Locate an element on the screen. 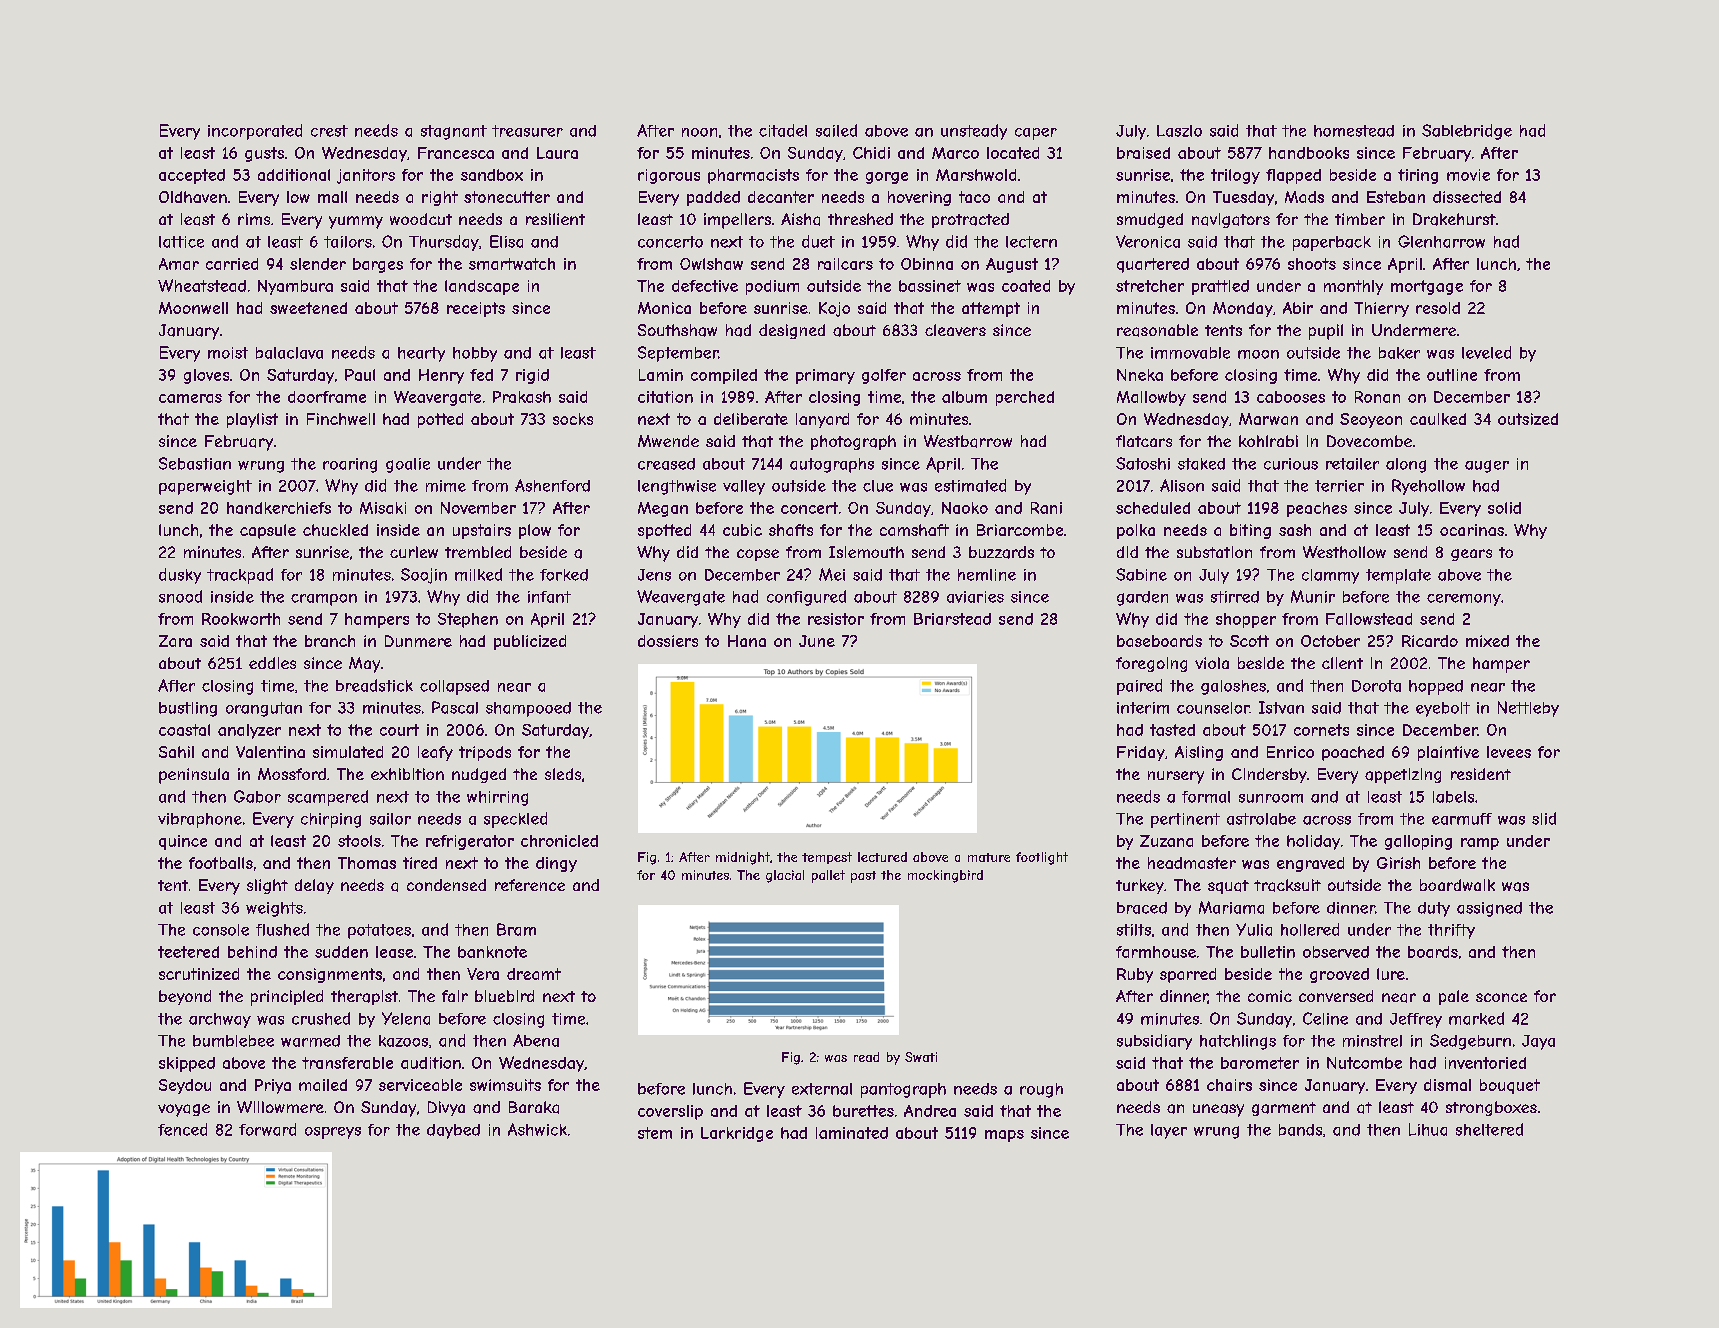  Bram is located at coordinates (516, 929).
